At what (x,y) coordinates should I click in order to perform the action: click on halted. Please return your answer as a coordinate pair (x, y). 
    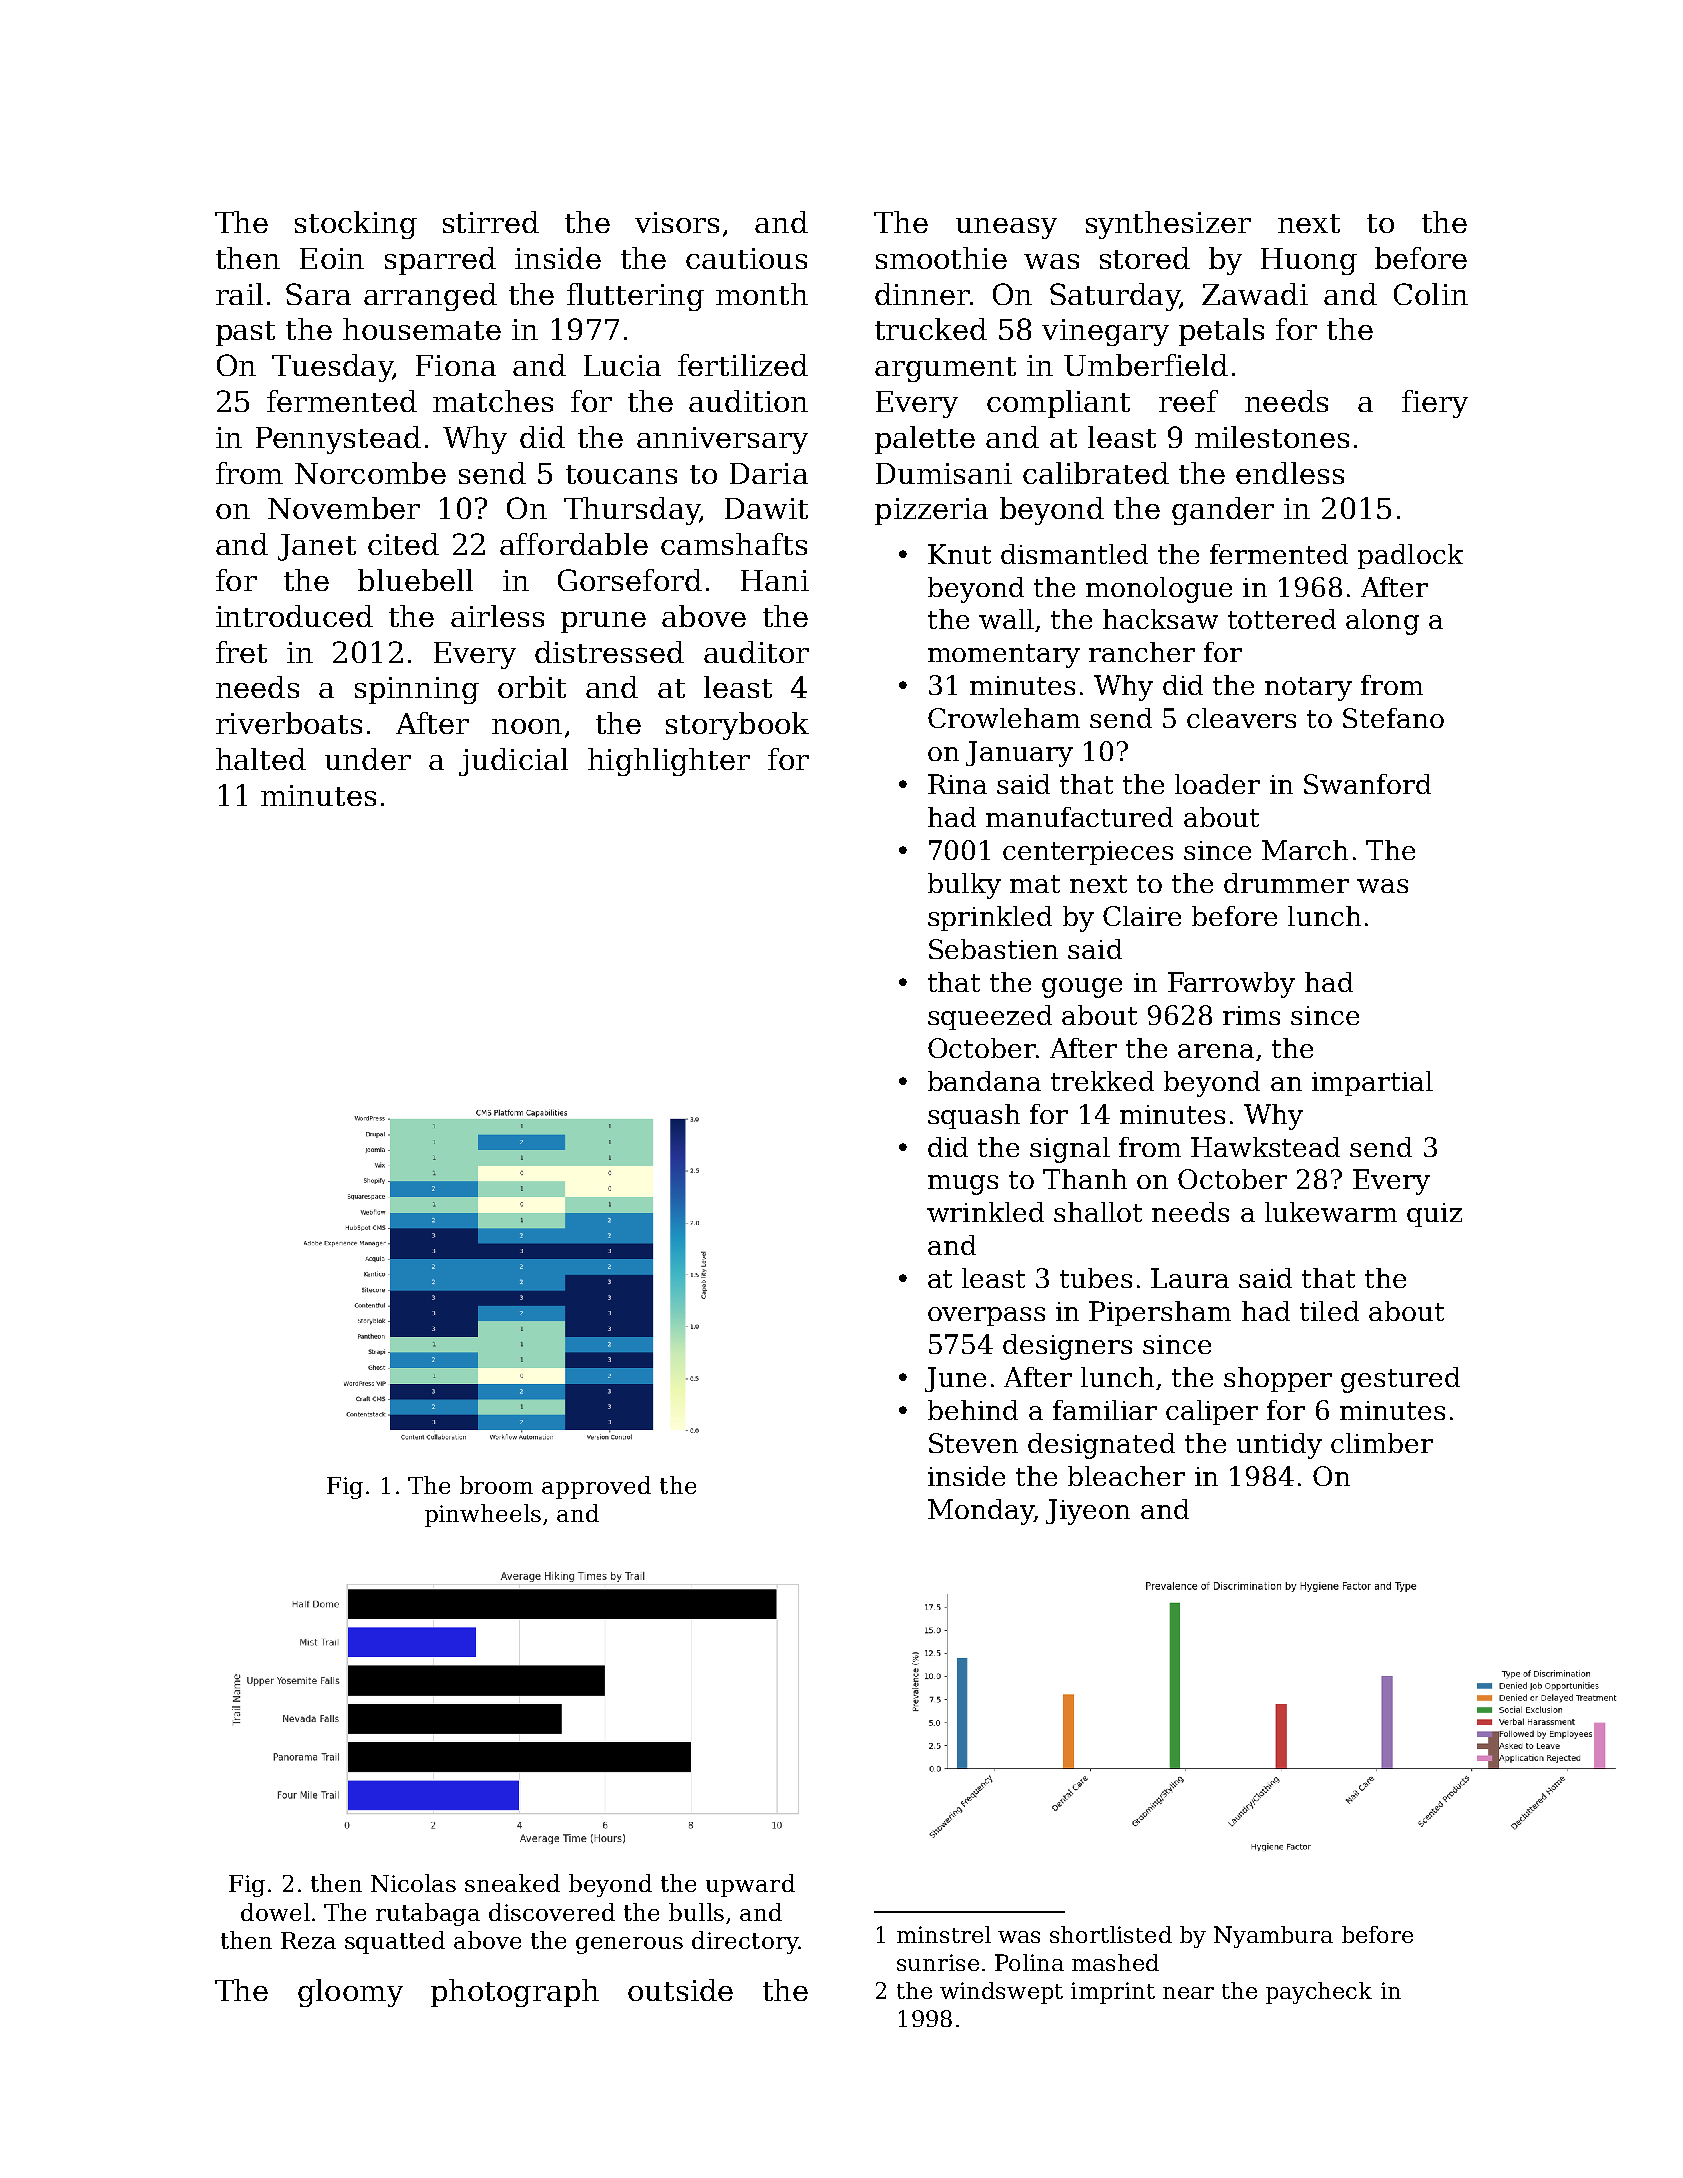
    Looking at the image, I should click on (261, 759).
